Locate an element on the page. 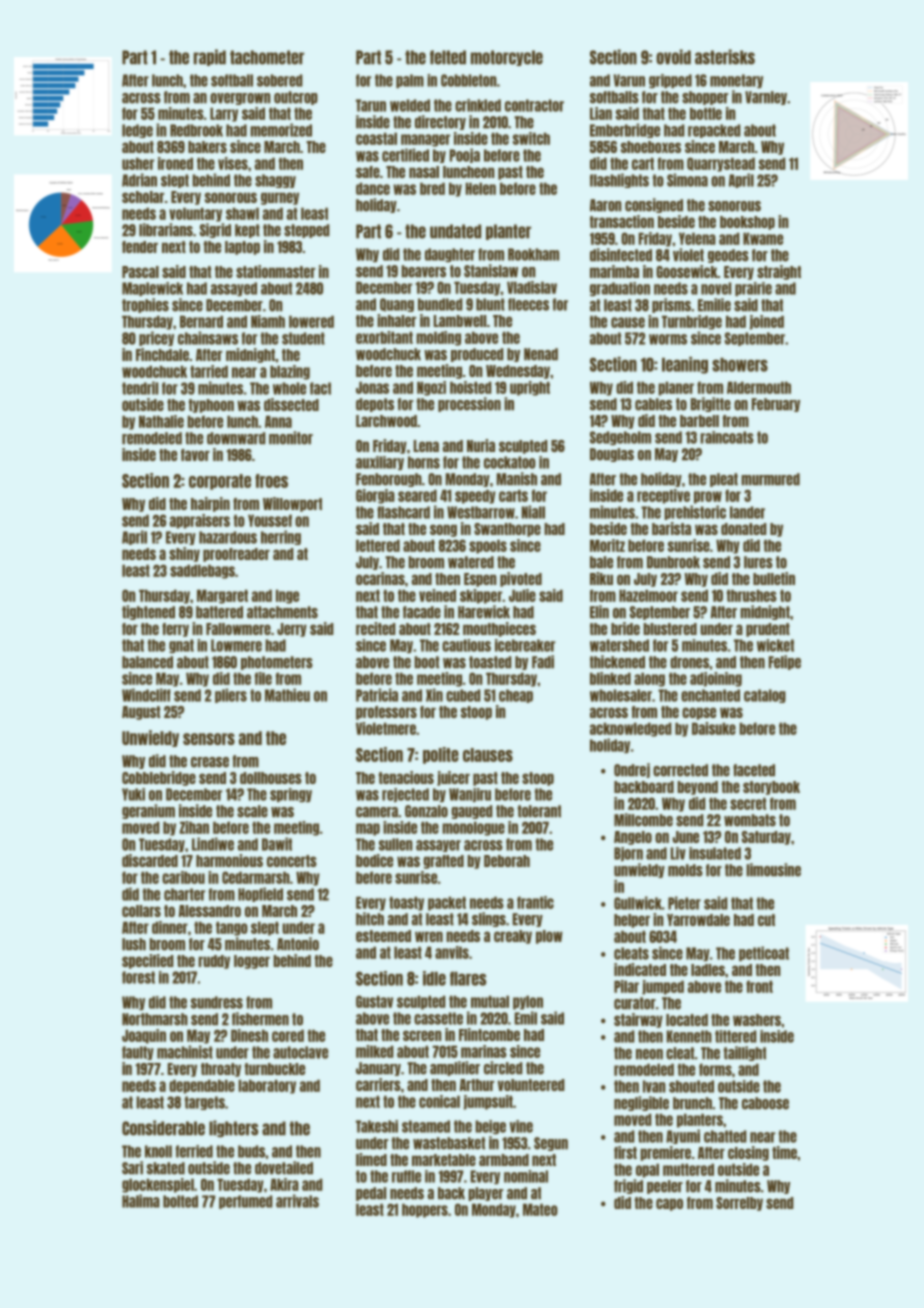  receptive is located at coordinates (663, 496).
